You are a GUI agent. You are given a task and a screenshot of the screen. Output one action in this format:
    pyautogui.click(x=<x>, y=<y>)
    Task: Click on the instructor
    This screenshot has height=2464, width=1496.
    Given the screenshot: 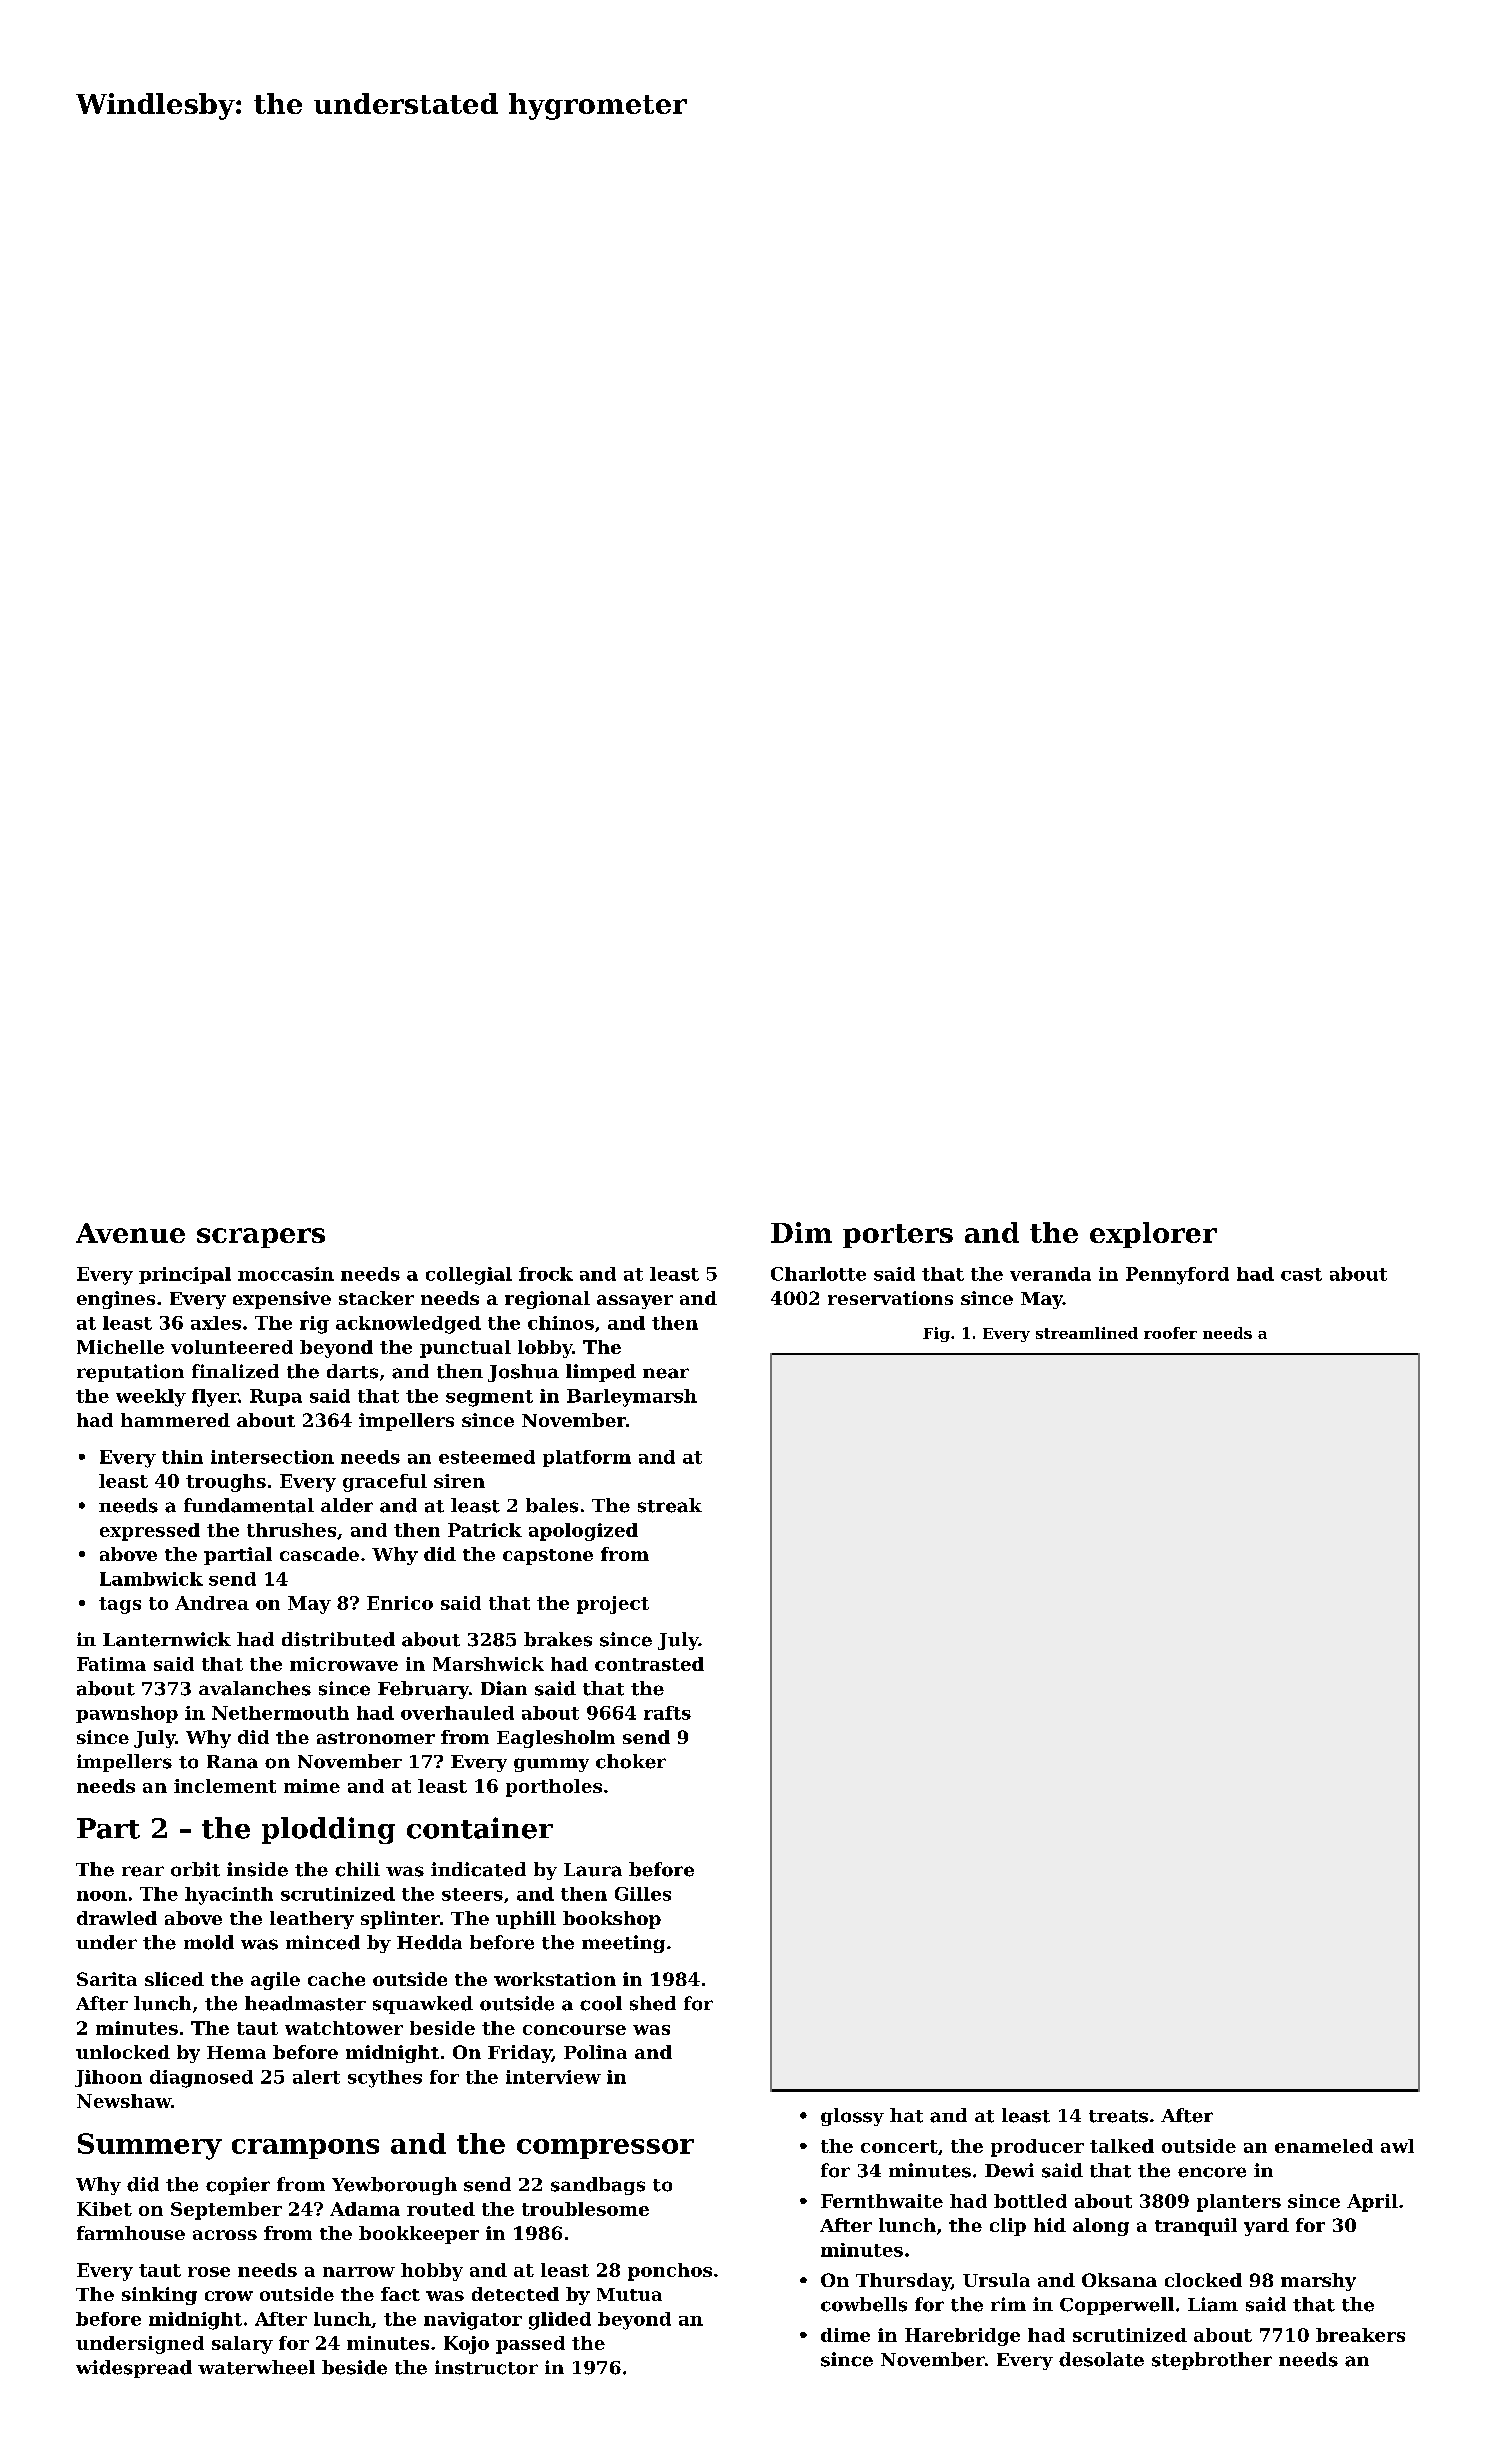 What is the action you would take?
    pyautogui.click(x=486, y=2367)
